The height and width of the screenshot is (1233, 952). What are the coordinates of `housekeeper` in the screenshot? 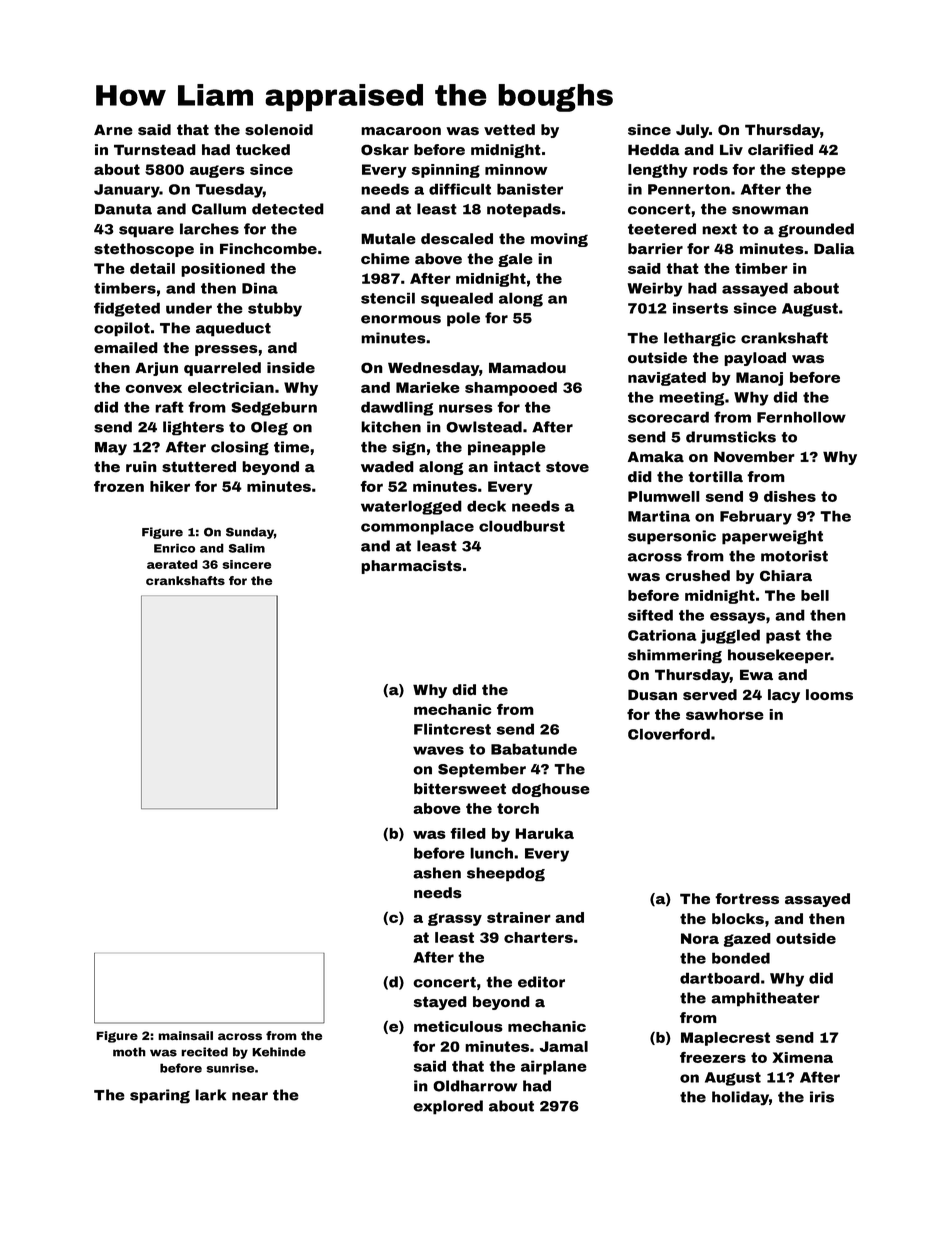 It's located at (779, 656).
